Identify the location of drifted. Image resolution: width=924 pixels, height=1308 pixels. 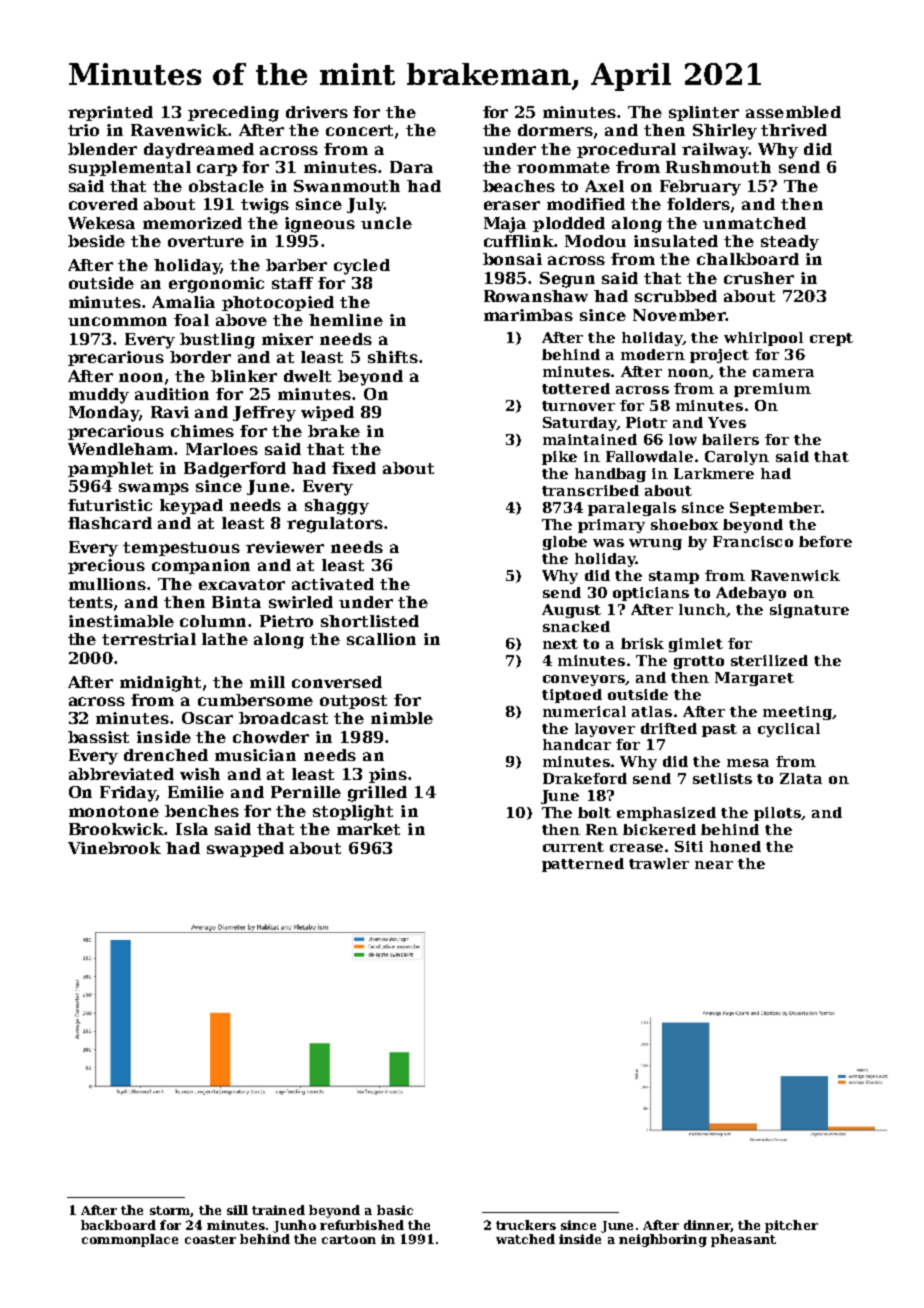
(669, 728).
